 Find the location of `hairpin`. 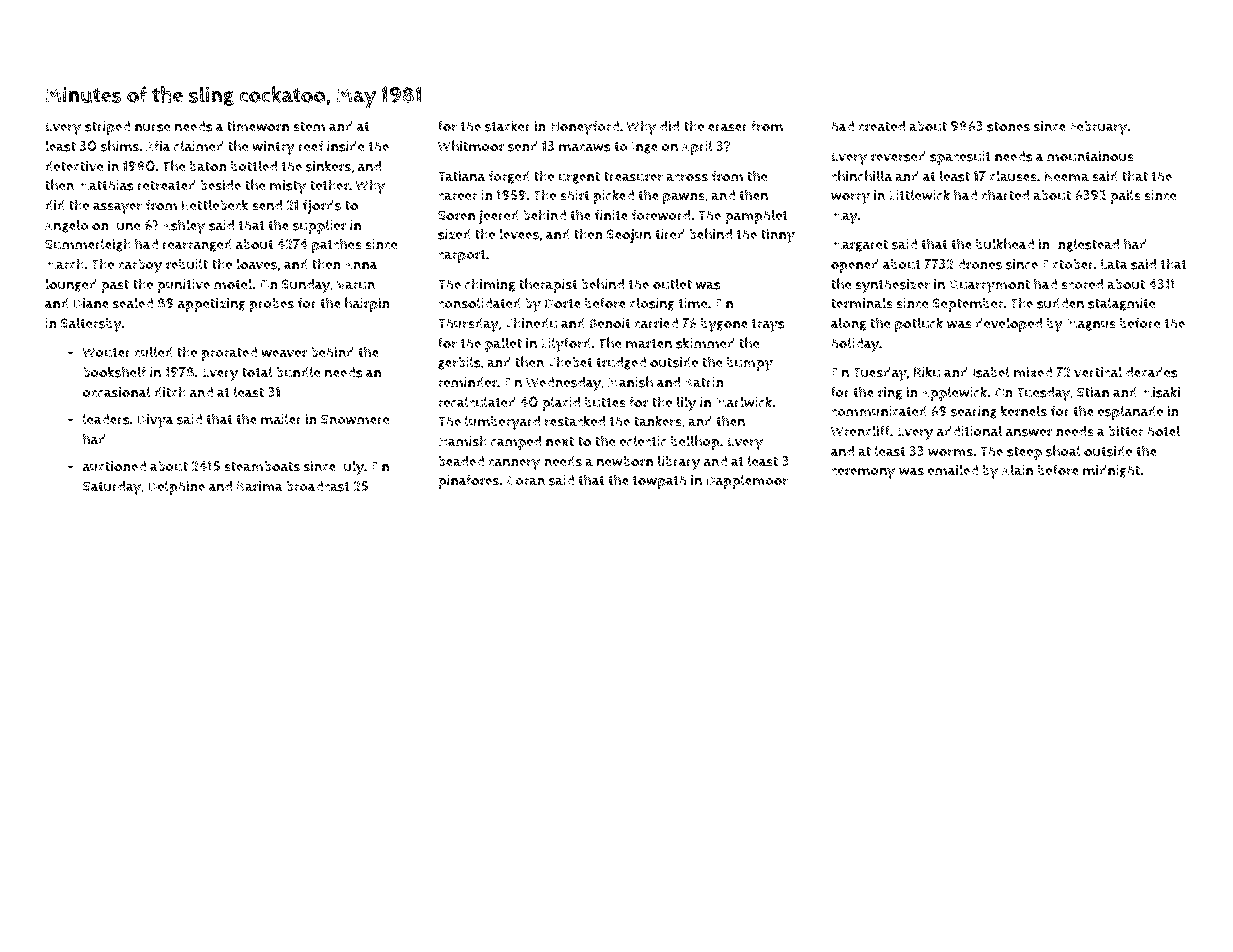

hairpin is located at coordinates (367, 304).
